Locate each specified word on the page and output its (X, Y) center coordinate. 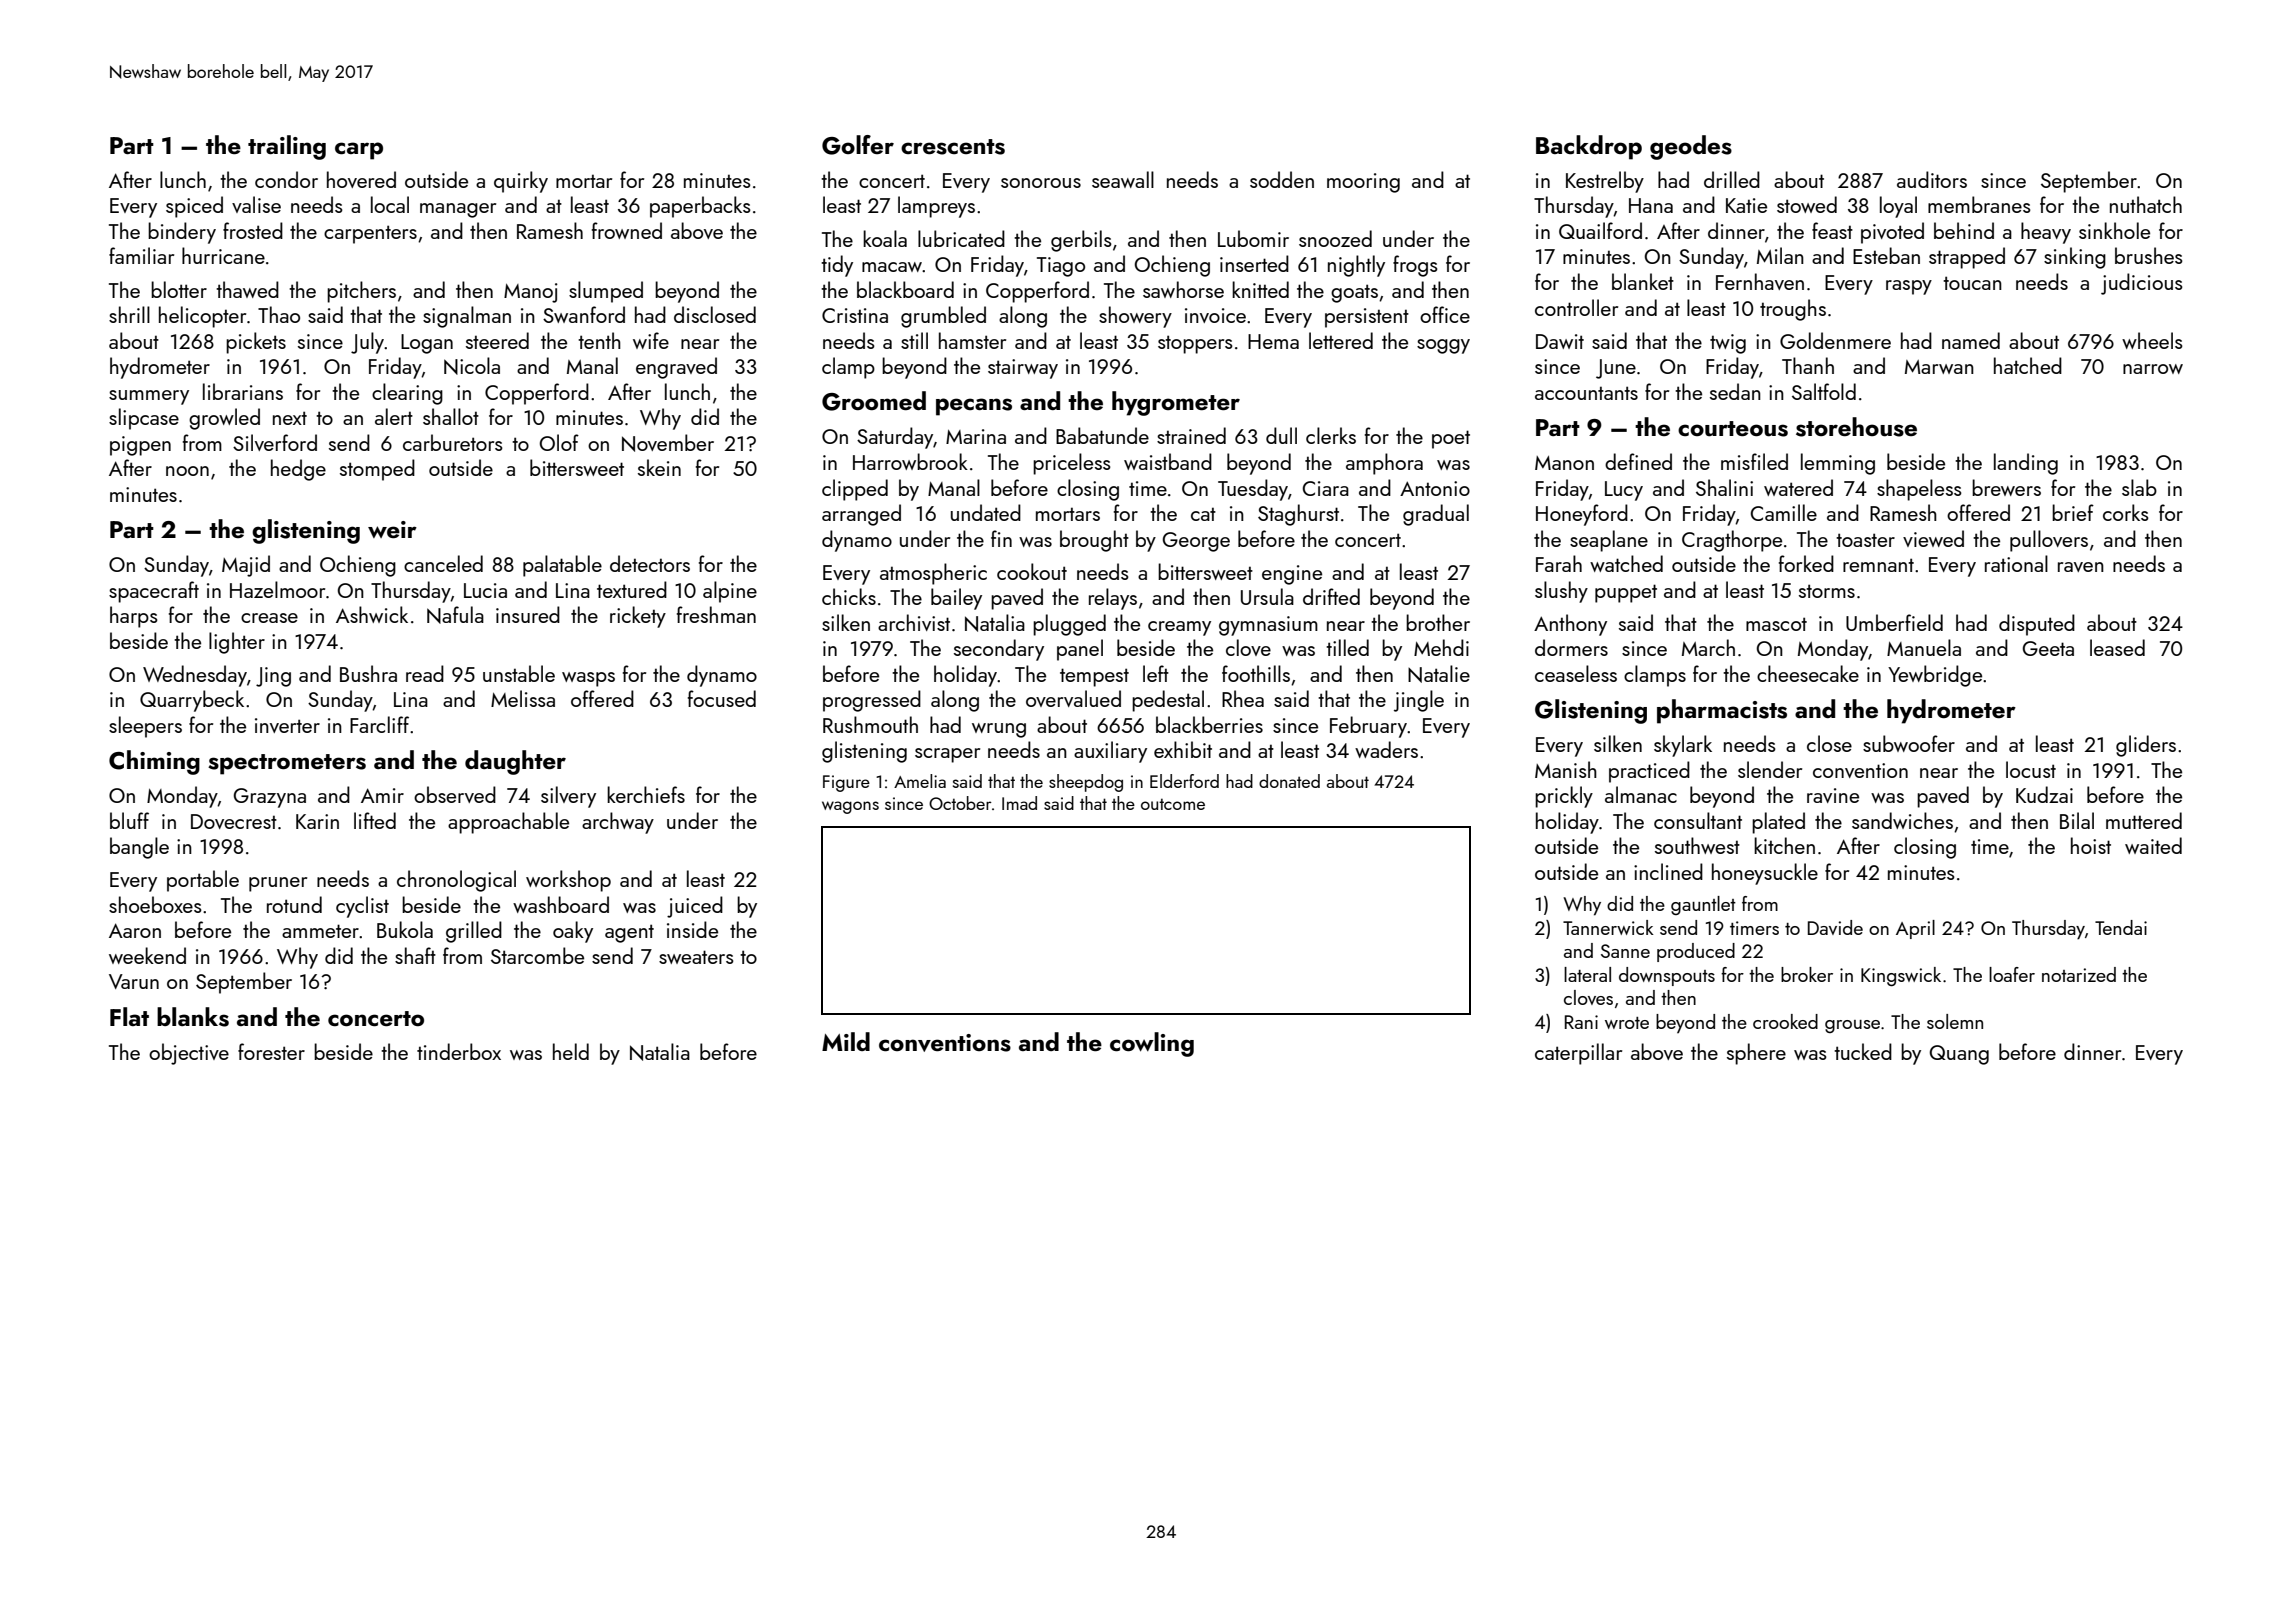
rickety (638, 617)
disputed (2037, 625)
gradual (1436, 515)
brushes (2149, 255)
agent (629, 933)
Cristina (855, 315)
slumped (606, 292)
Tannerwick (1608, 927)
